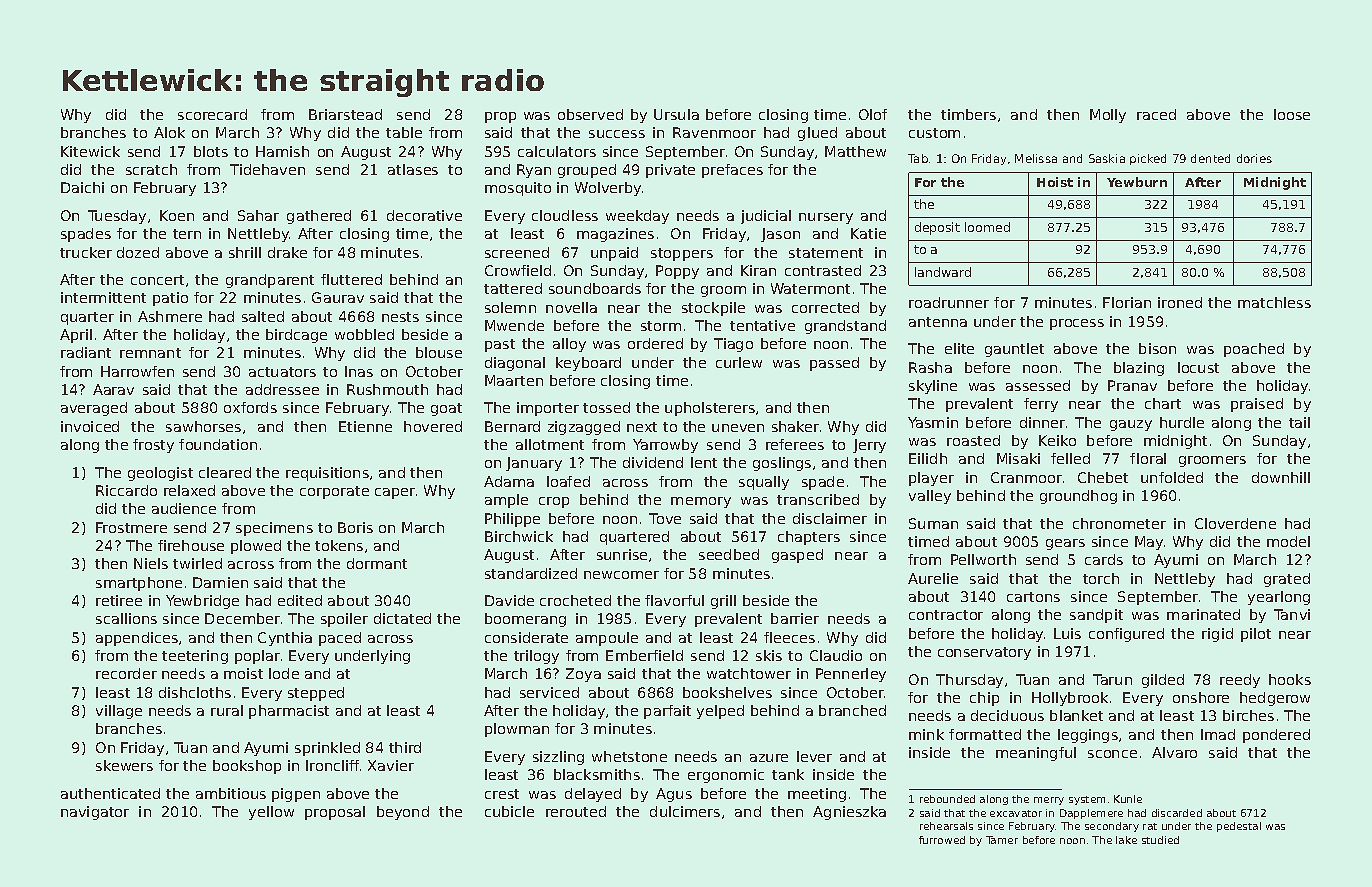 This screenshot has width=1372, height=887. I want to click on furrowed, so click(942, 840).
